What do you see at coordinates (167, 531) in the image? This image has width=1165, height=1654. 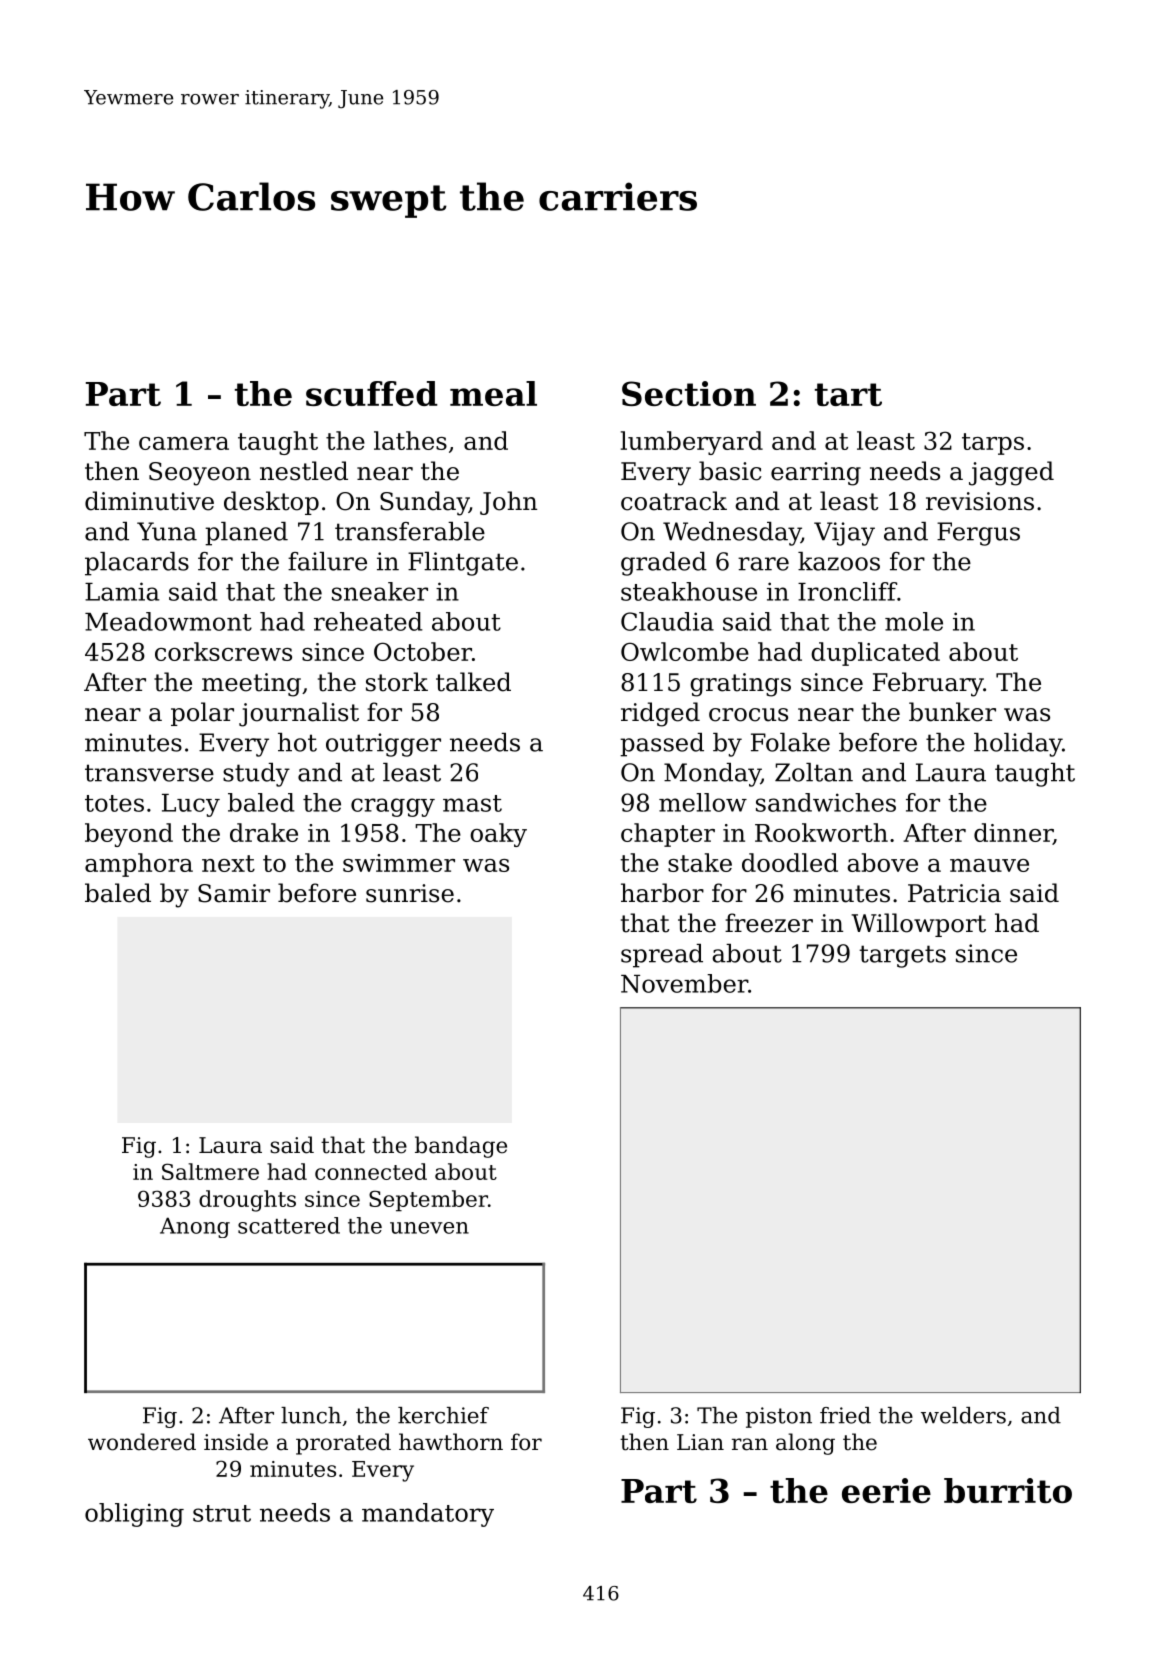 I see `Yuna` at bounding box center [167, 531].
